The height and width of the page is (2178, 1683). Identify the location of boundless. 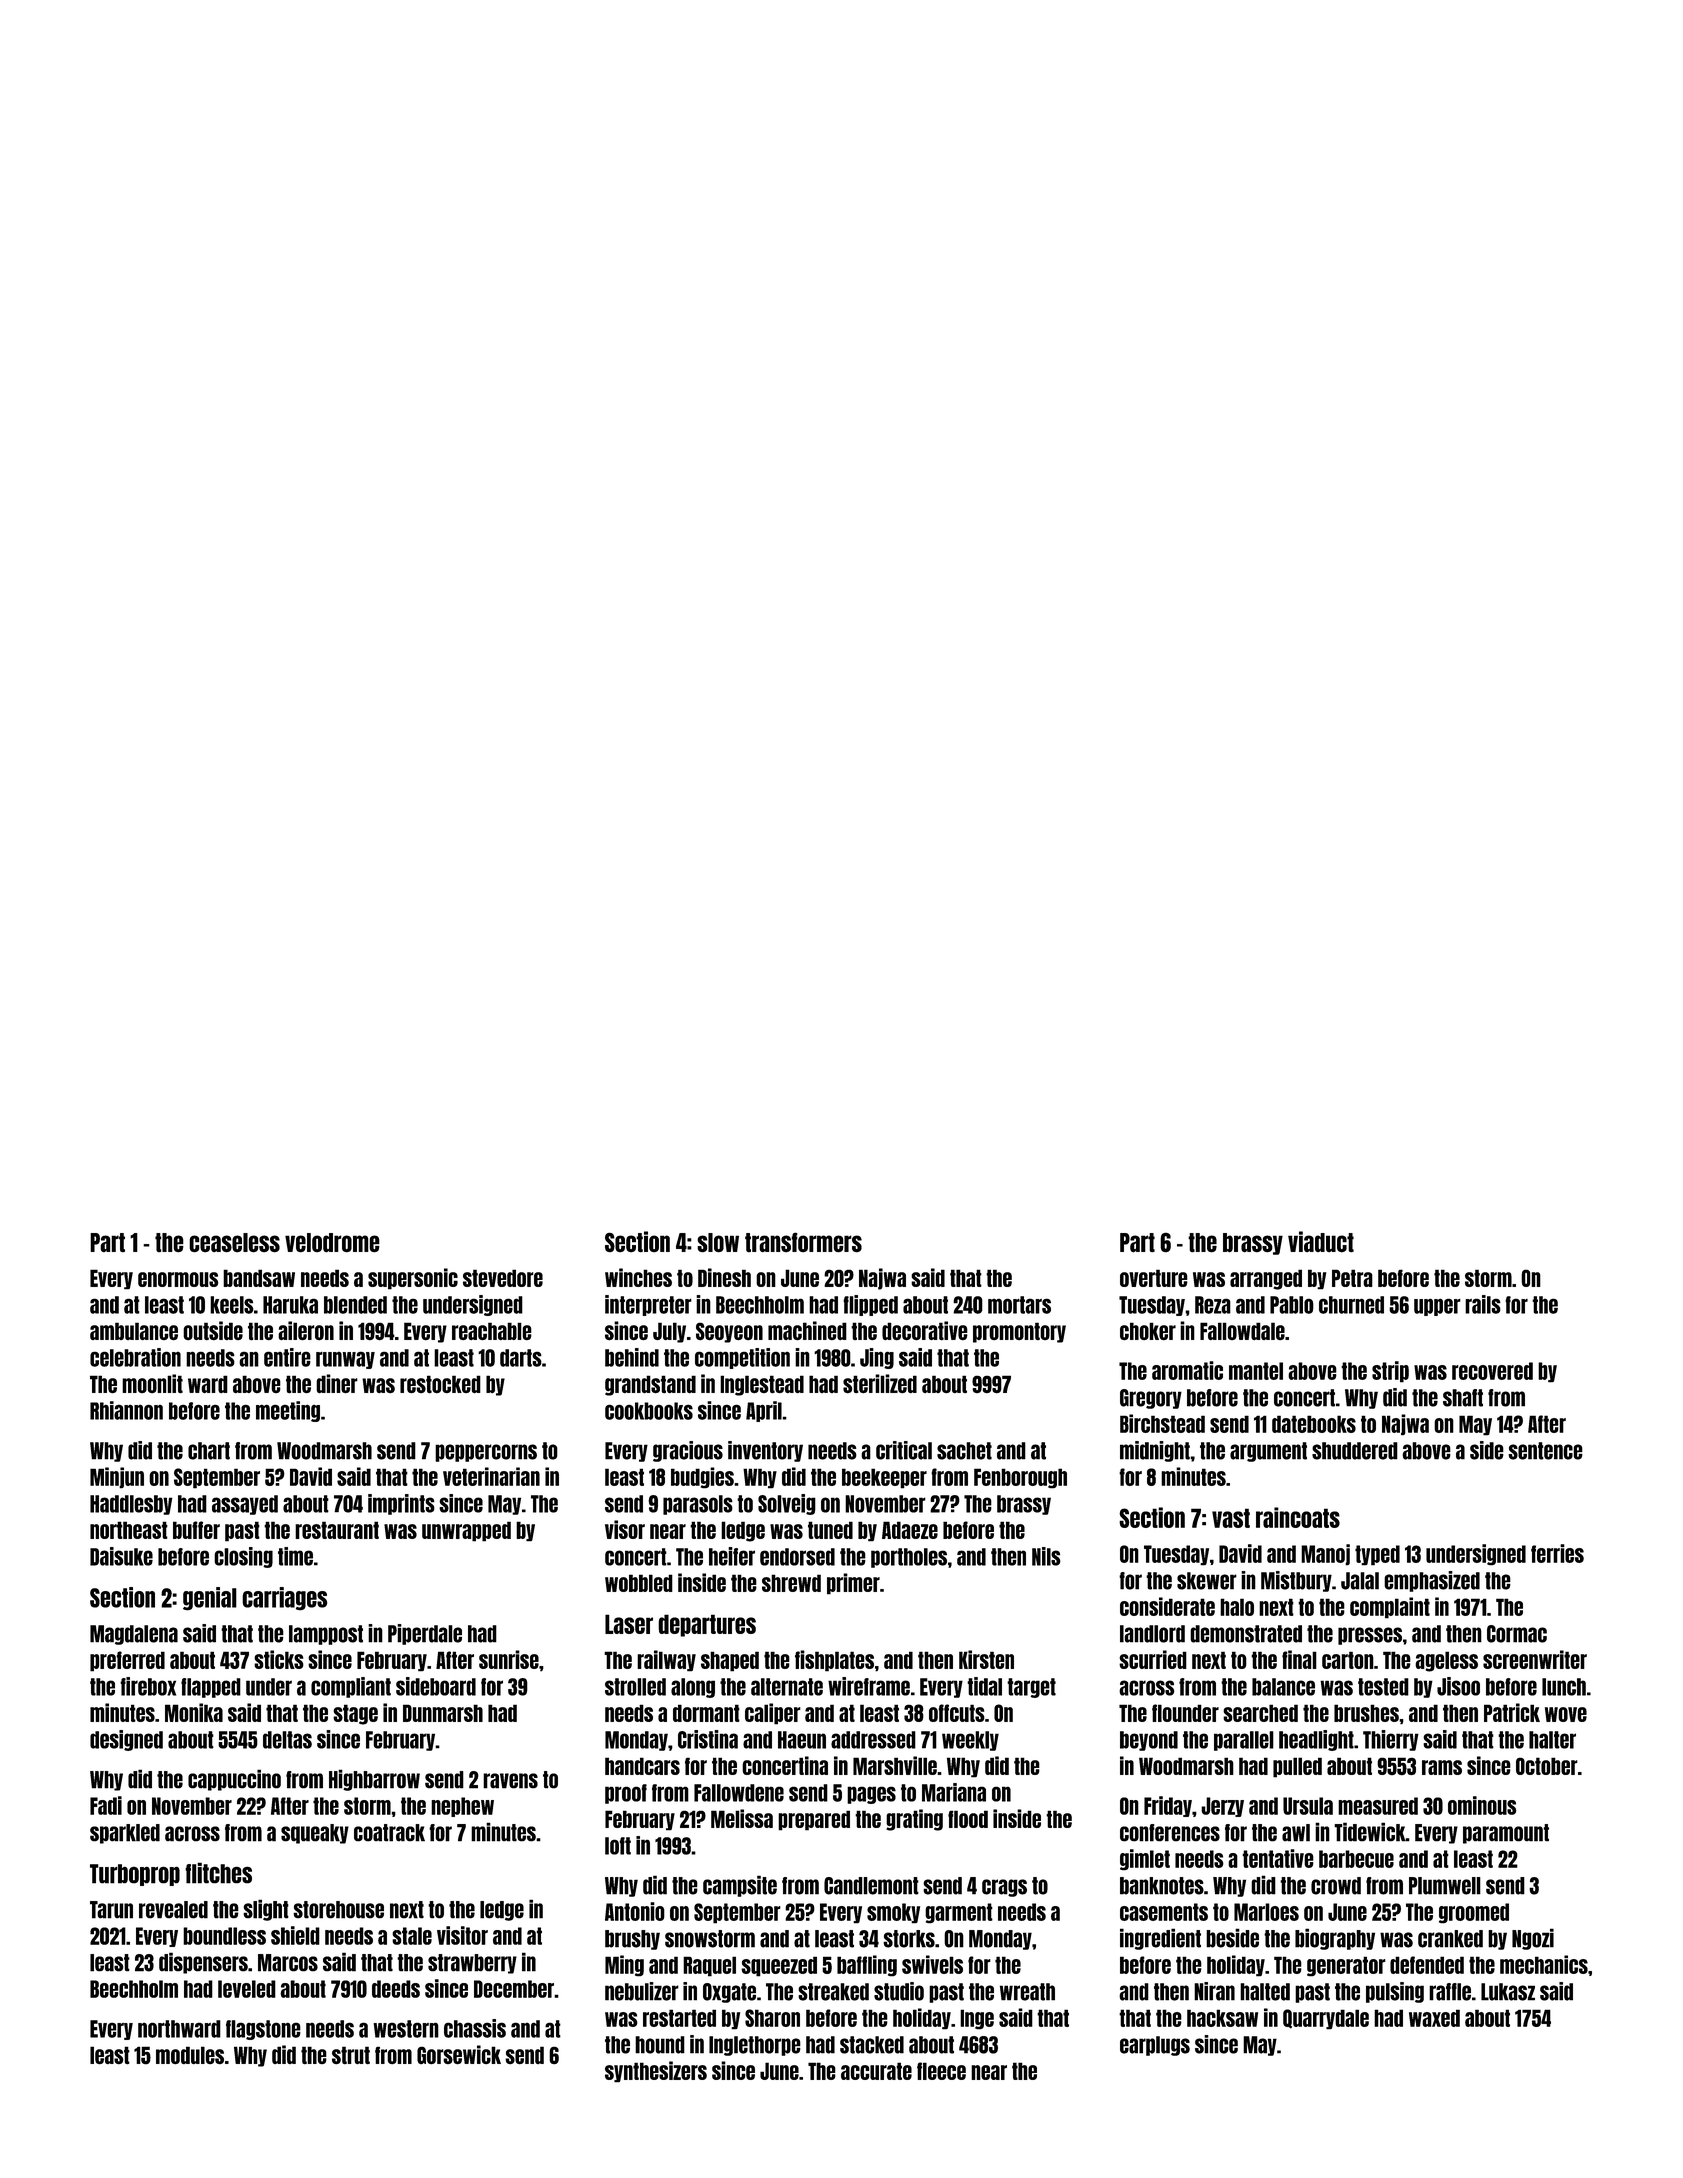
(224, 1936).
